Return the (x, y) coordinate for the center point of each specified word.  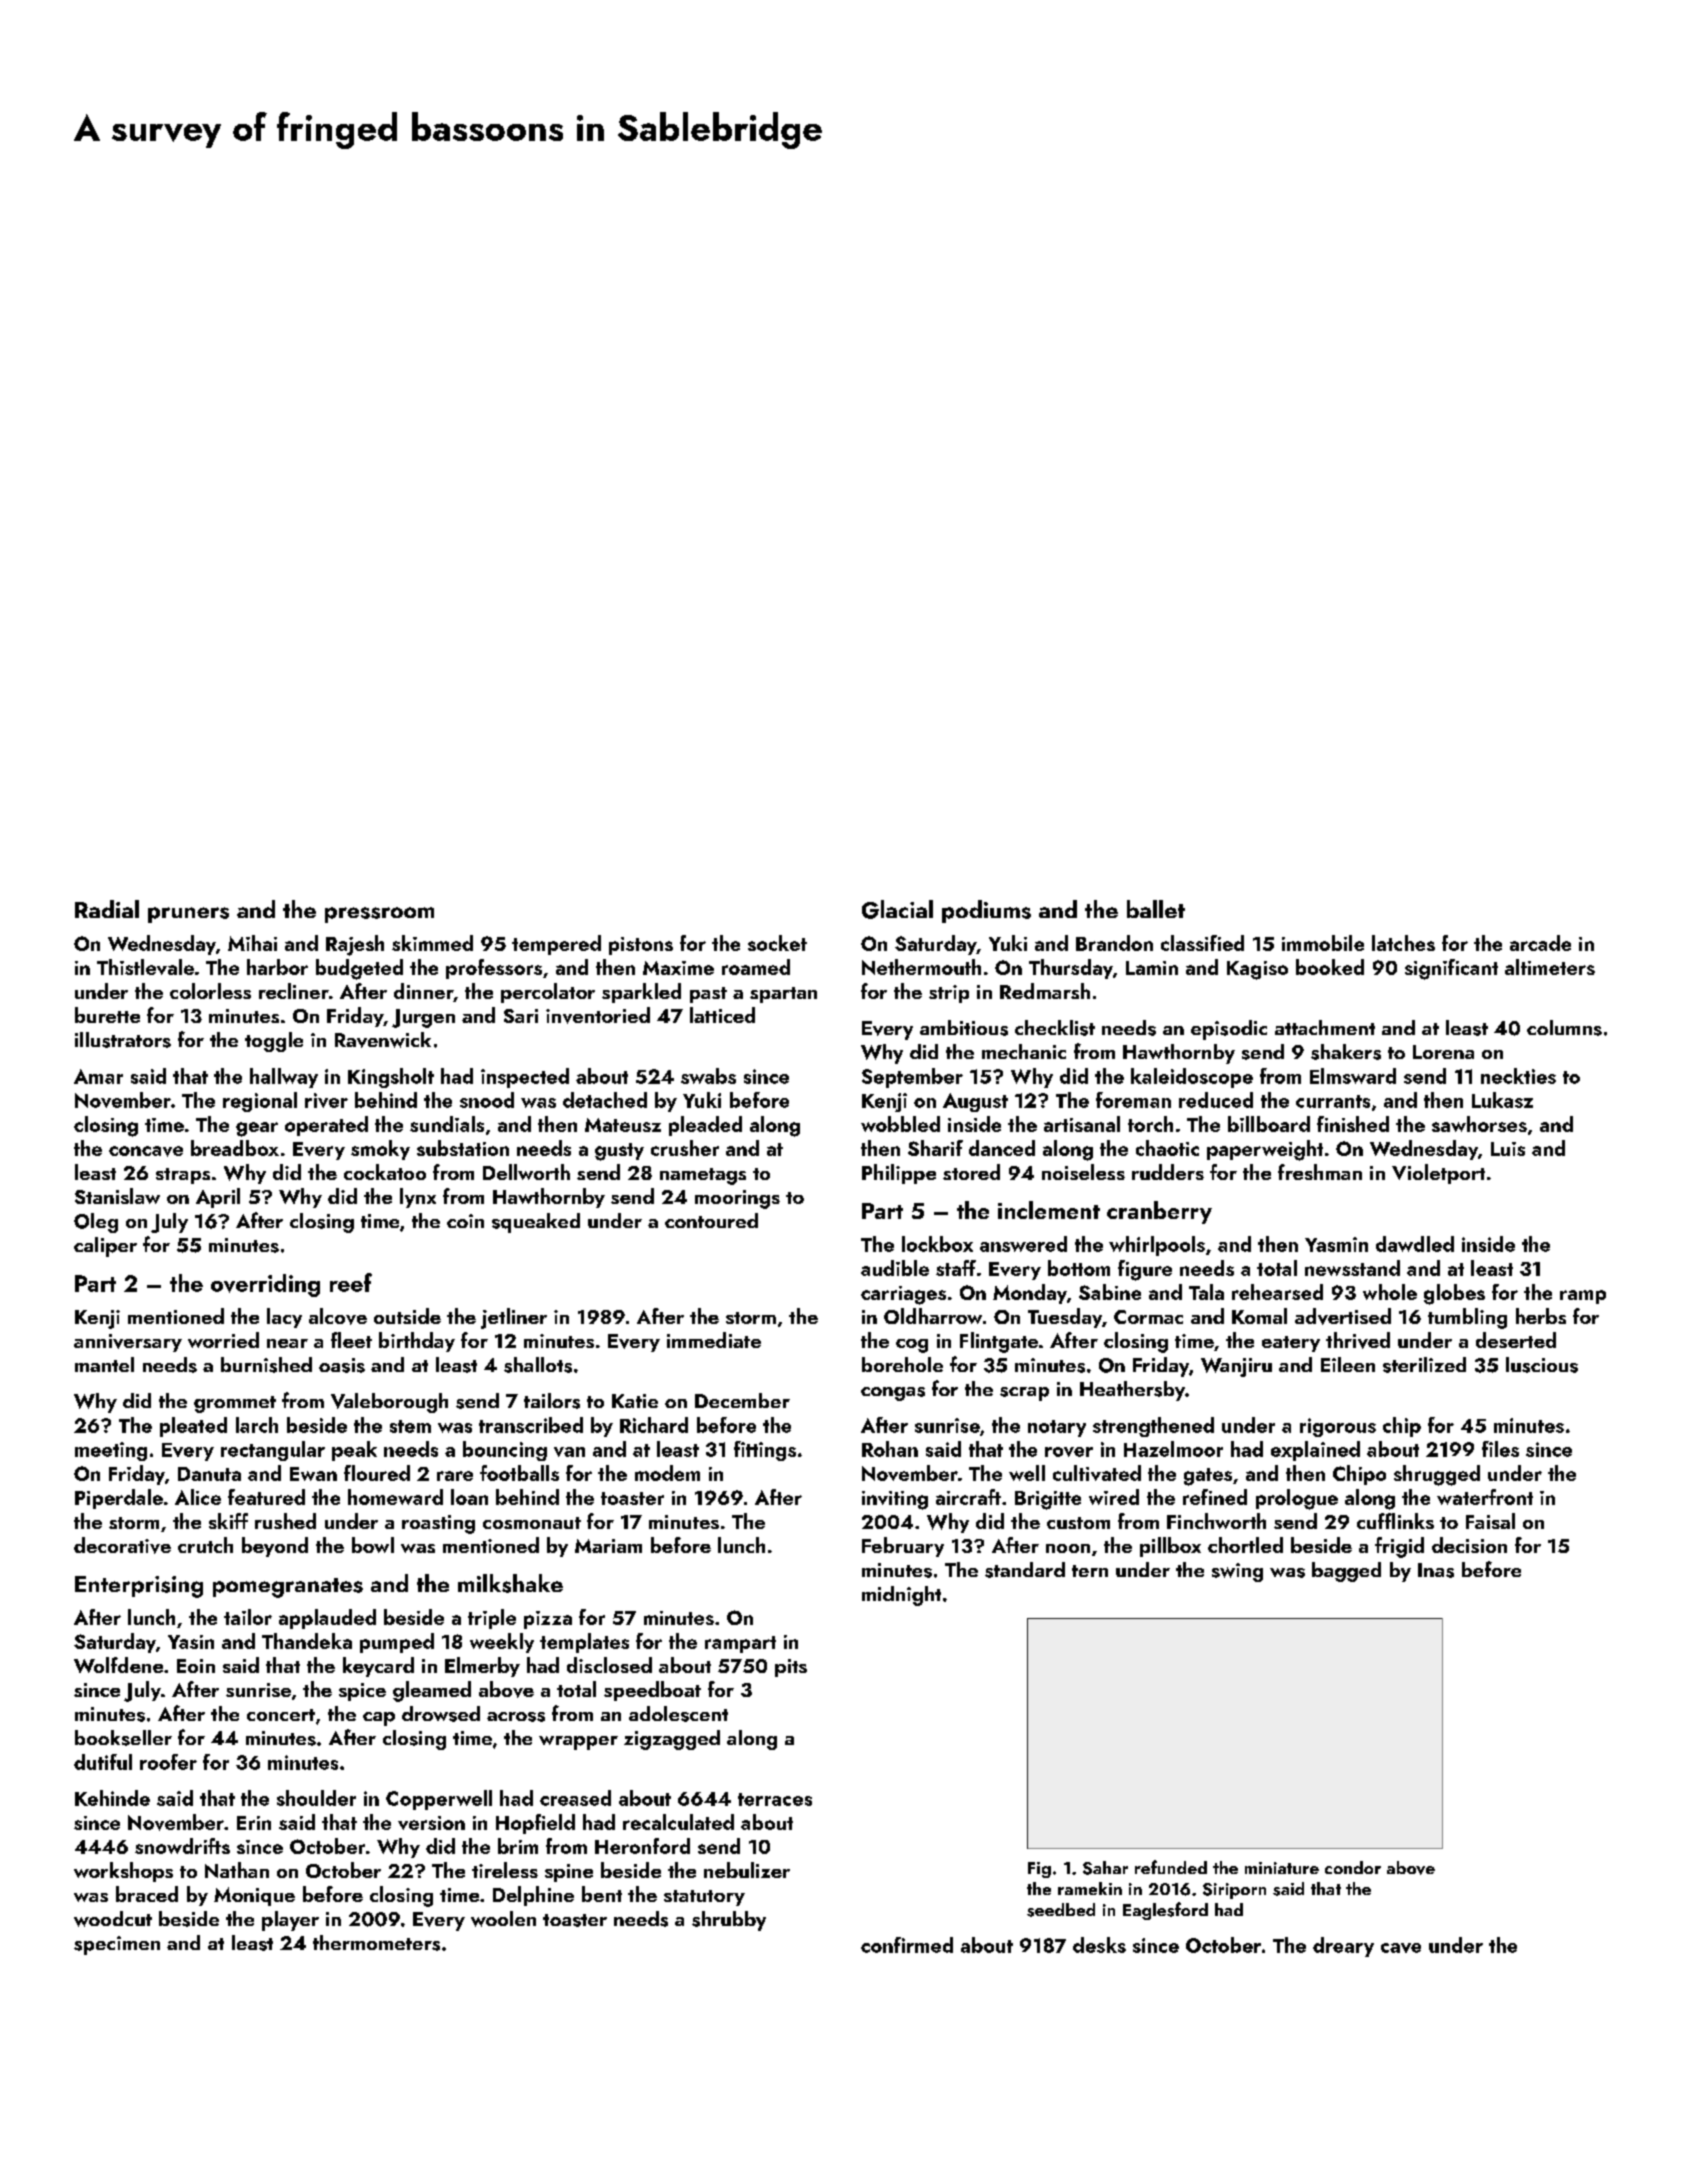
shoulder (316, 1798)
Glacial (897, 909)
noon (1068, 1548)
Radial (107, 909)
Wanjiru (1236, 1367)
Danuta (209, 1474)
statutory (704, 1898)
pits (791, 1668)
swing (1237, 1572)
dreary (1343, 1947)
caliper (105, 1247)
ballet (1156, 909)
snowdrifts (182, 1846)
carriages (903, 1295)
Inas (1436, 1570)
